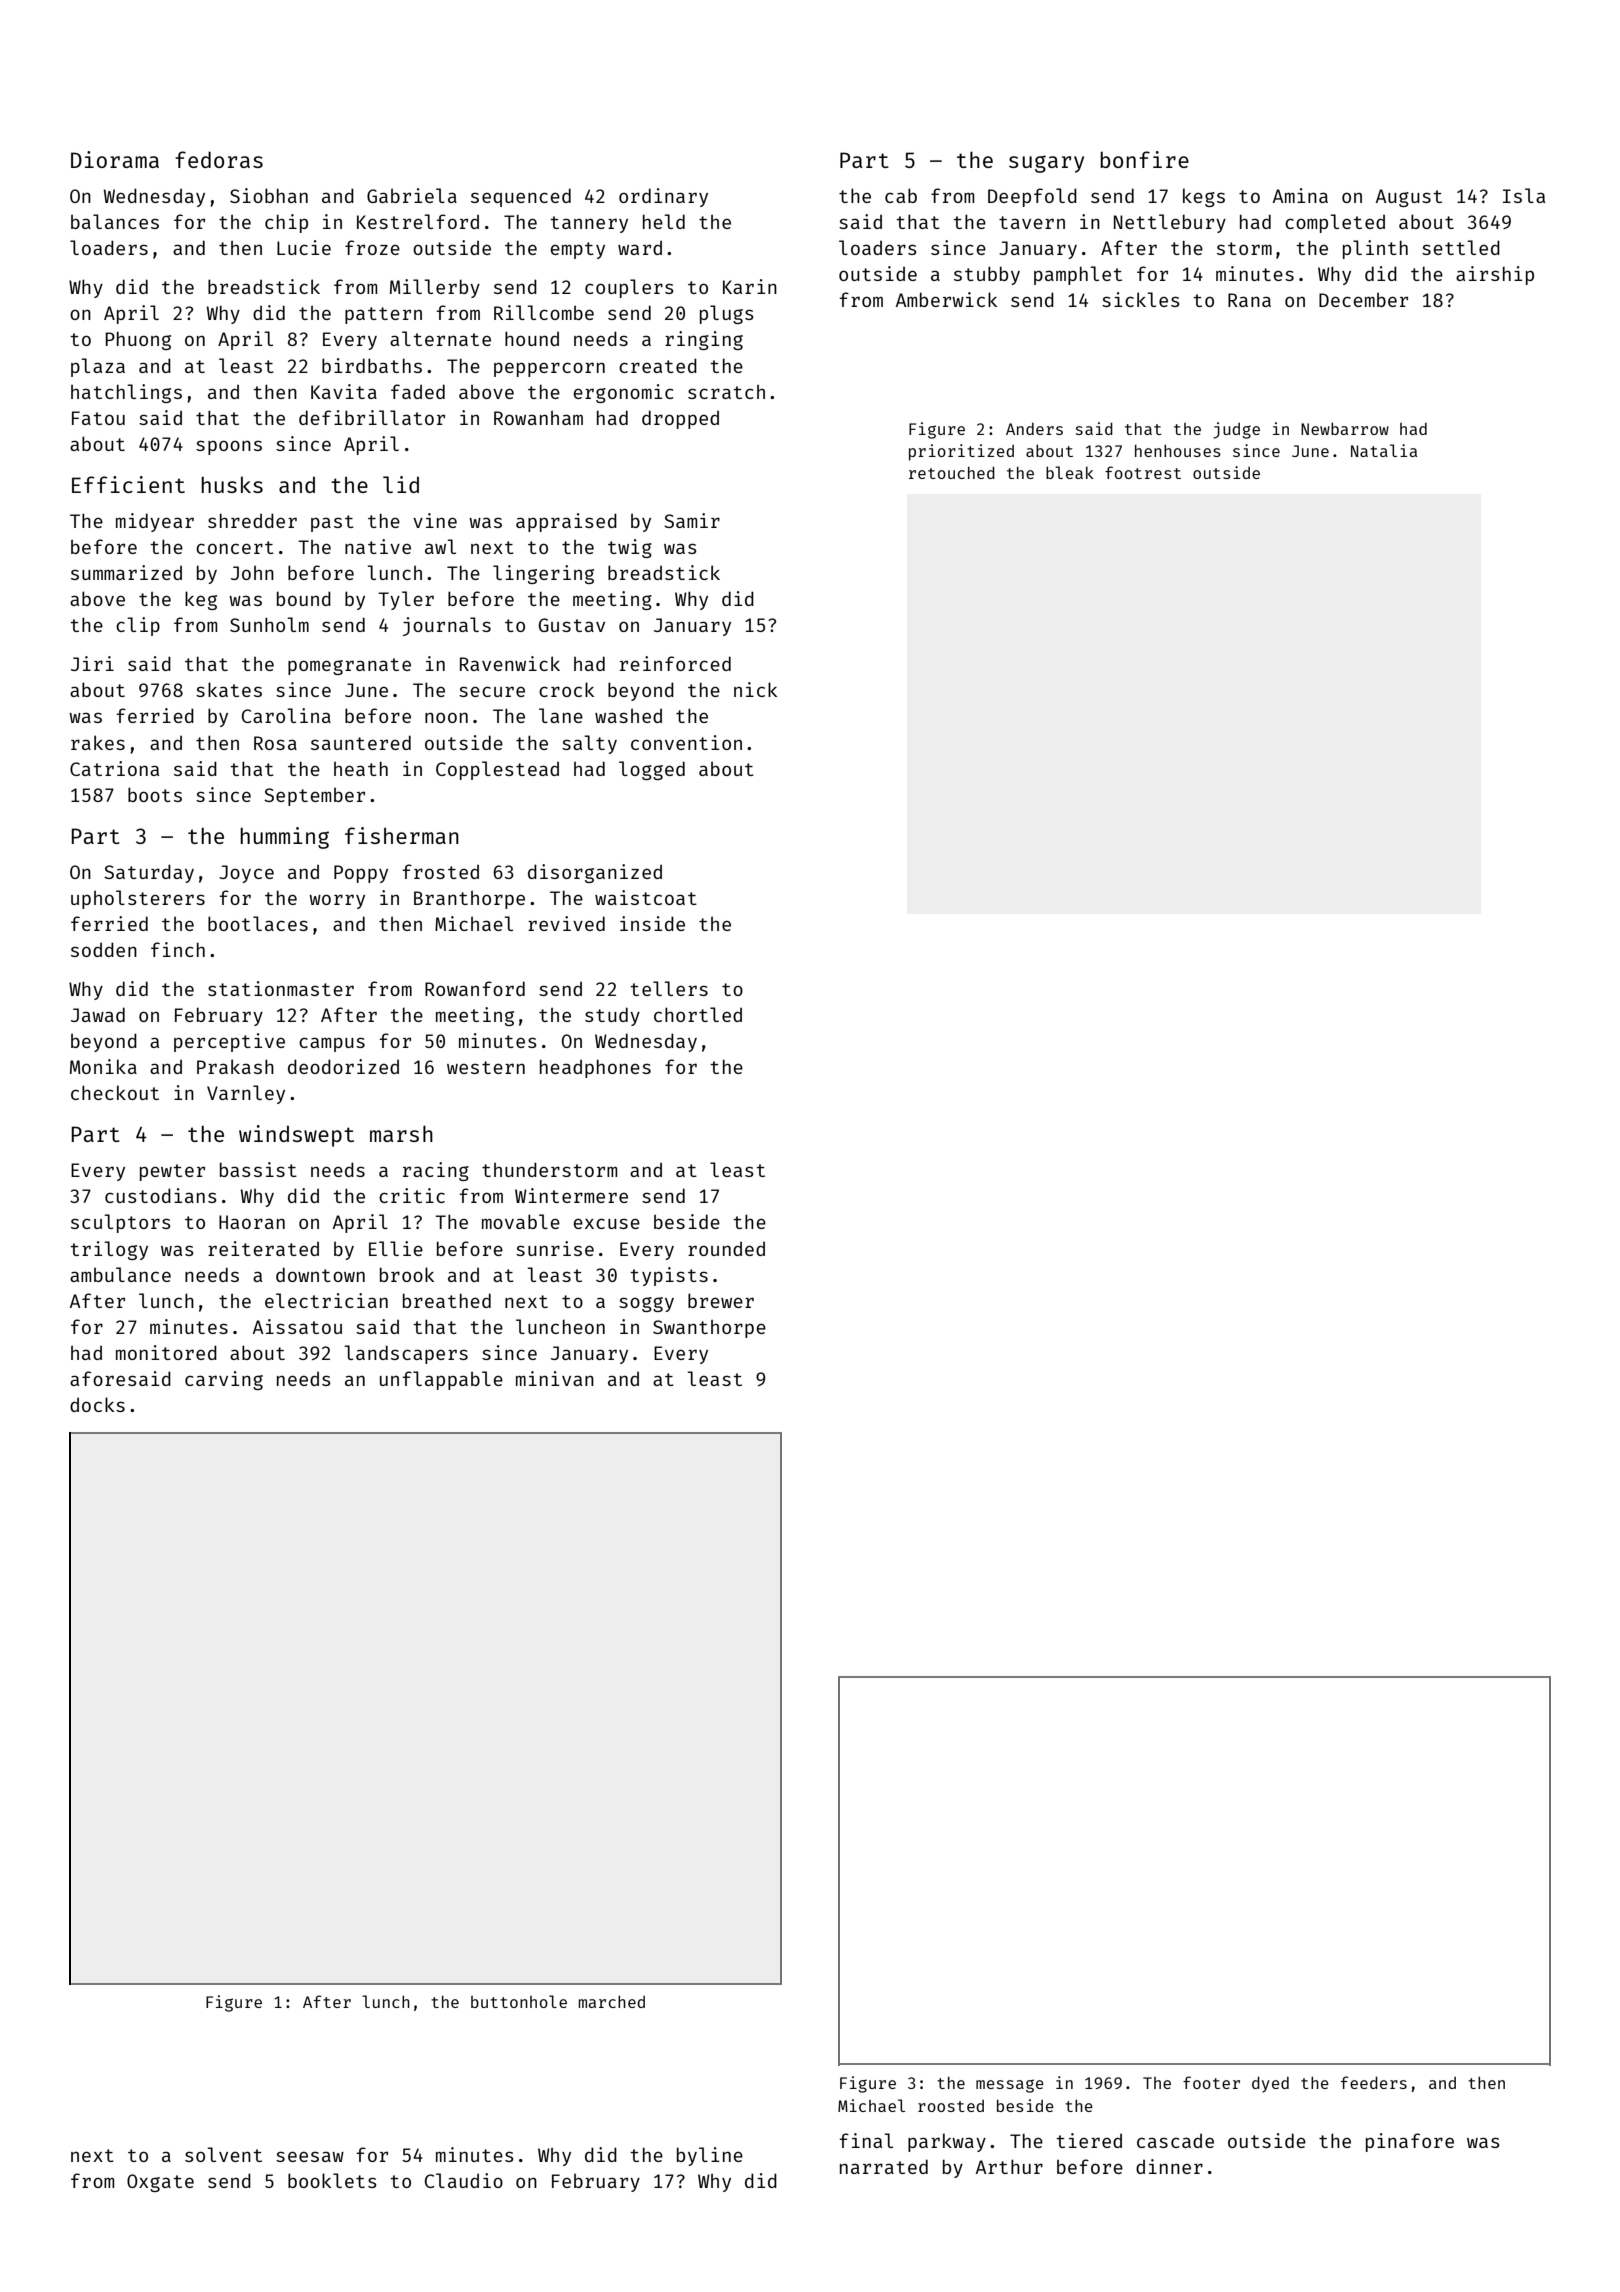  I want to click on feeders, so click(1374, 2082).
